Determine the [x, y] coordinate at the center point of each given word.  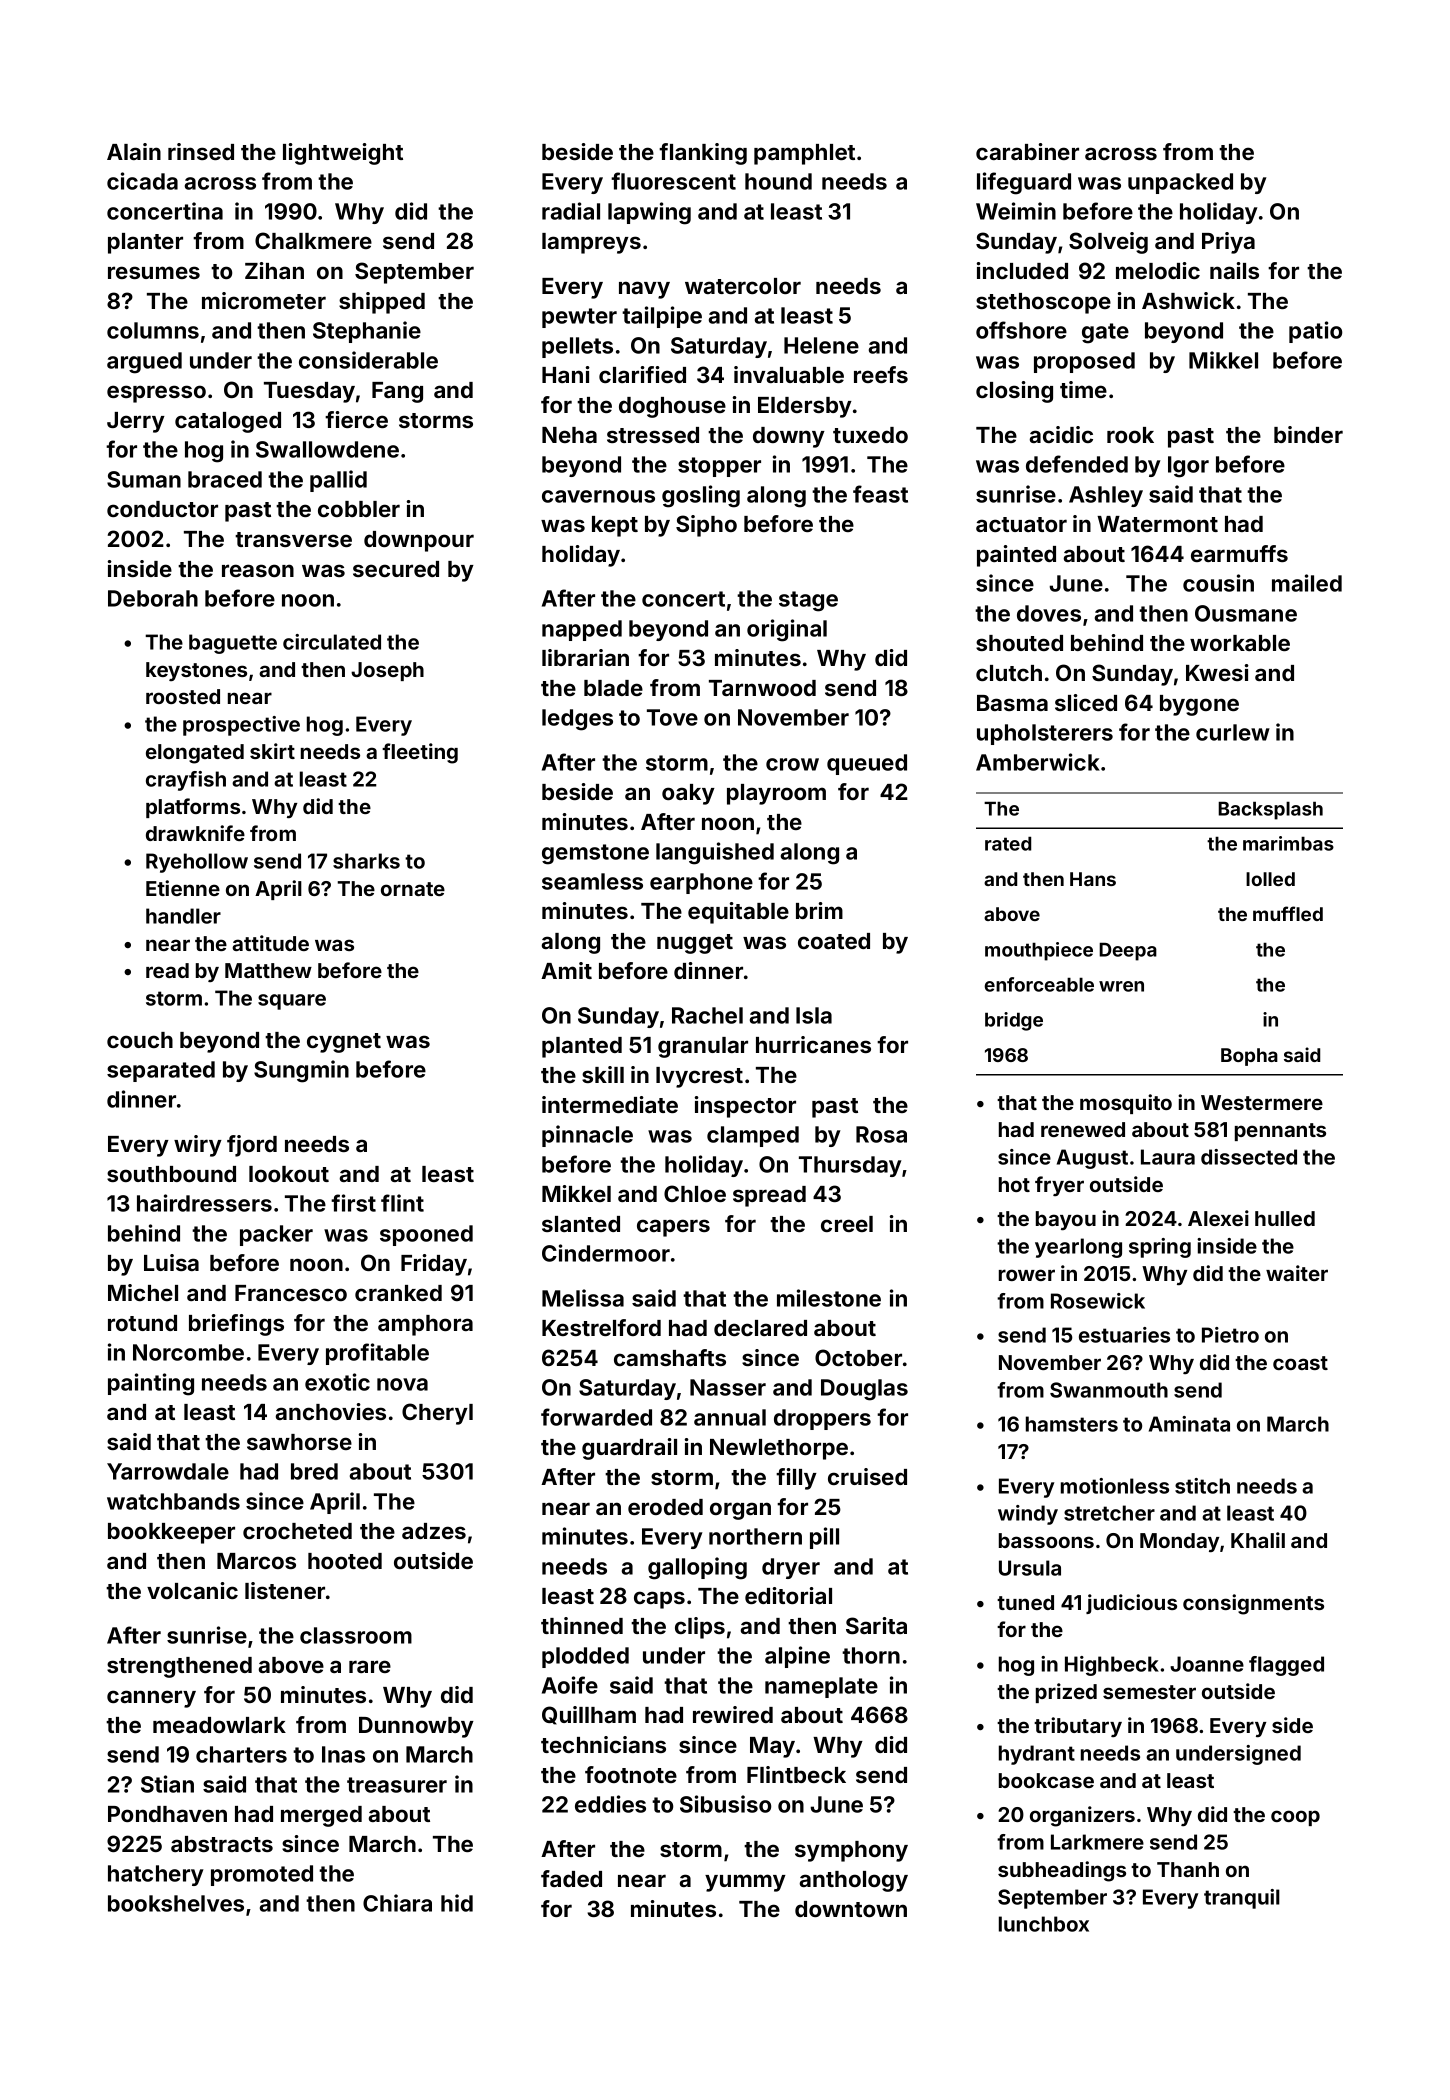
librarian [585, 657]
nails [1234, 270]
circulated [332, 642]
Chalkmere [313, 240]
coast [1300, 1363]
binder [1308, 434]
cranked [398, 1293]
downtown [851, 1909]
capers [673, 1228]
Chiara [397, 1903]
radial [571, 211]
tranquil [1242, 1899]
